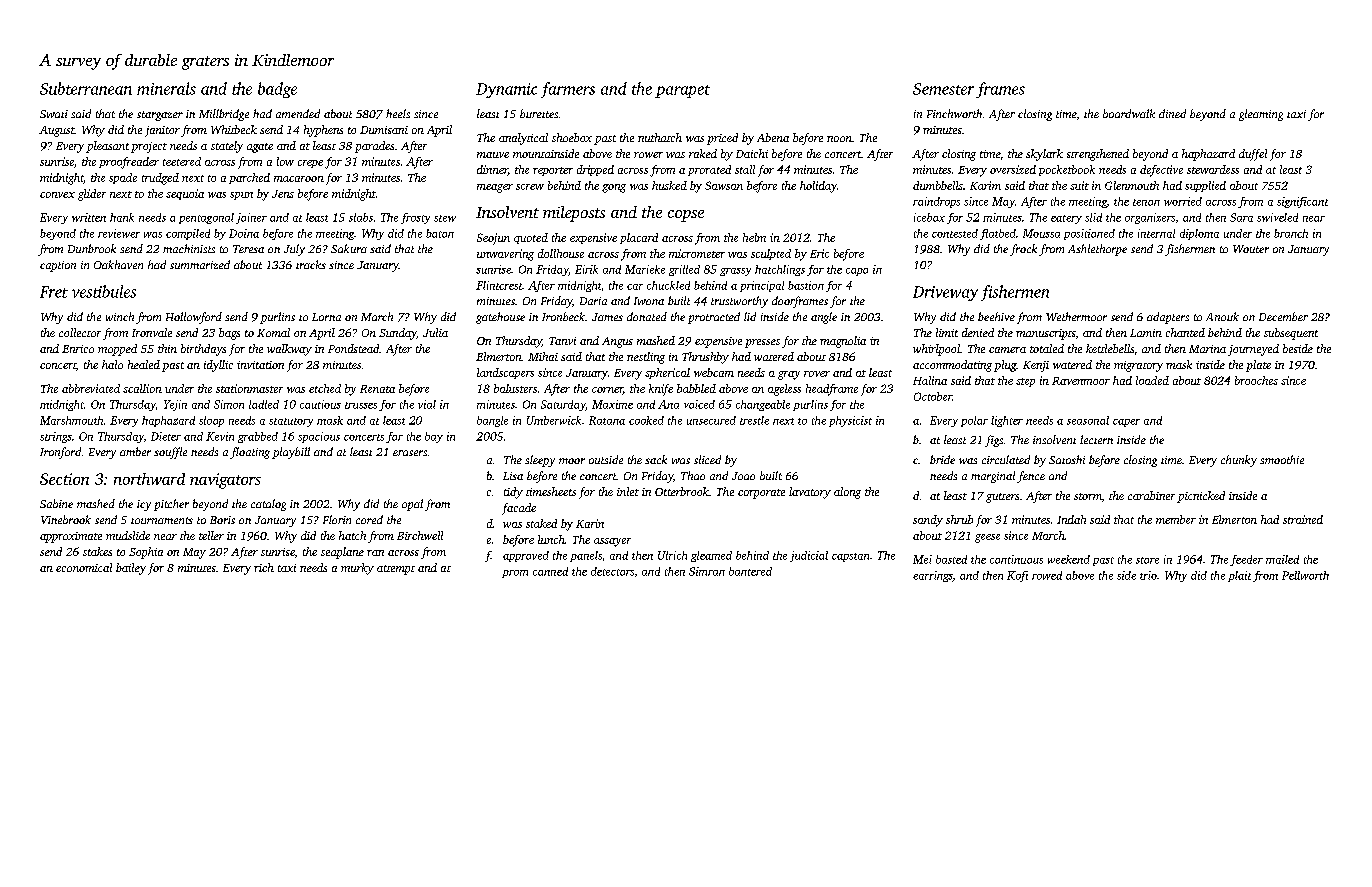 The height and width of the page is (887, 1372). I want to click on Dieter, so click(166, 436).
